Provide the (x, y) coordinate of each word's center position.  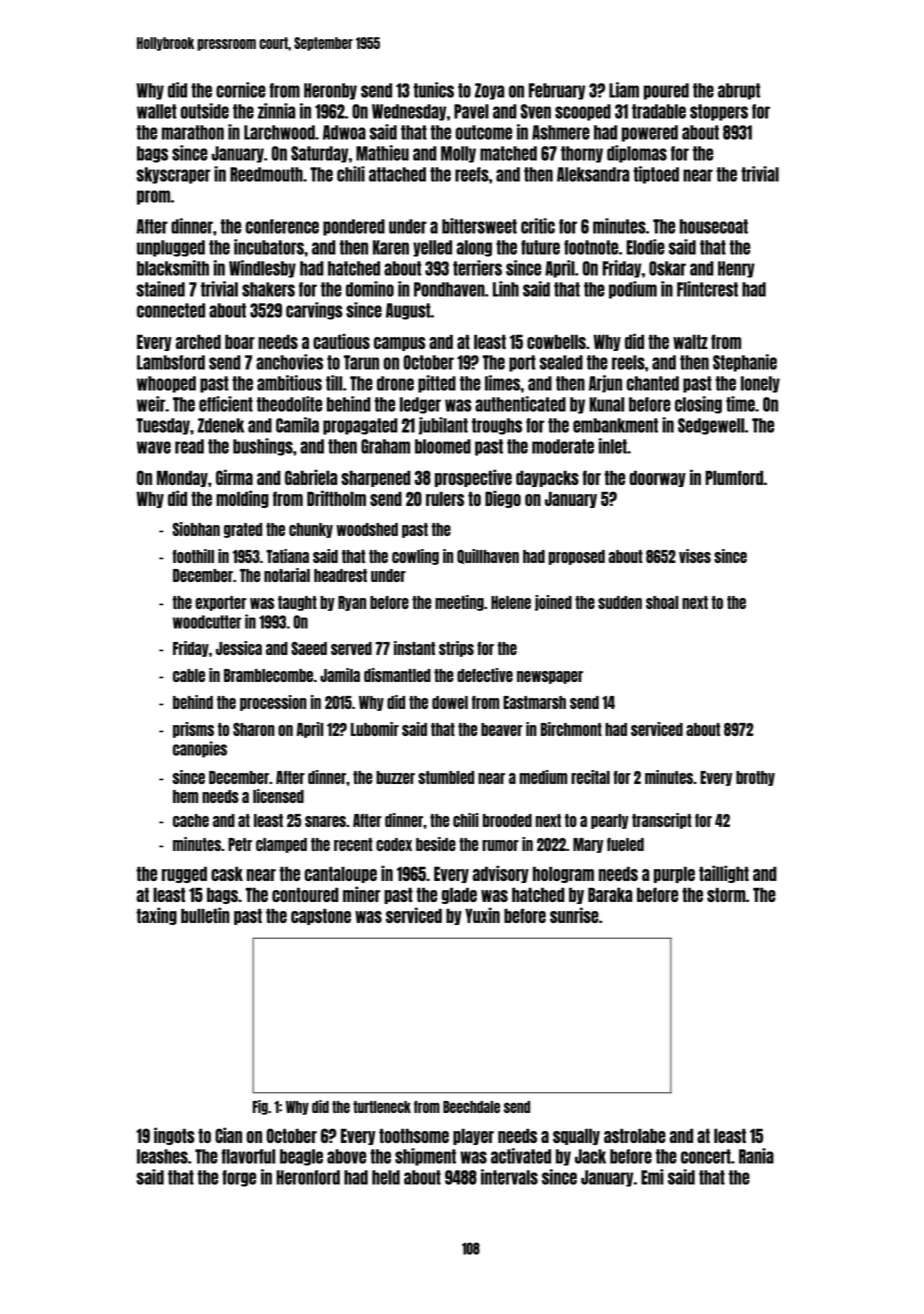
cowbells (556, 341)
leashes (162, 1156)
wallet (157, 111)
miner (361, 894)
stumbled (446, 777)
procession (273, 703)
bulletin (205, 915)
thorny (582, 154)
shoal (662, 602)
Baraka (610, 894)
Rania (756, 1156)
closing (698, 405)
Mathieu (382, 153)
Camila (297, 425)
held (386, 1177)
